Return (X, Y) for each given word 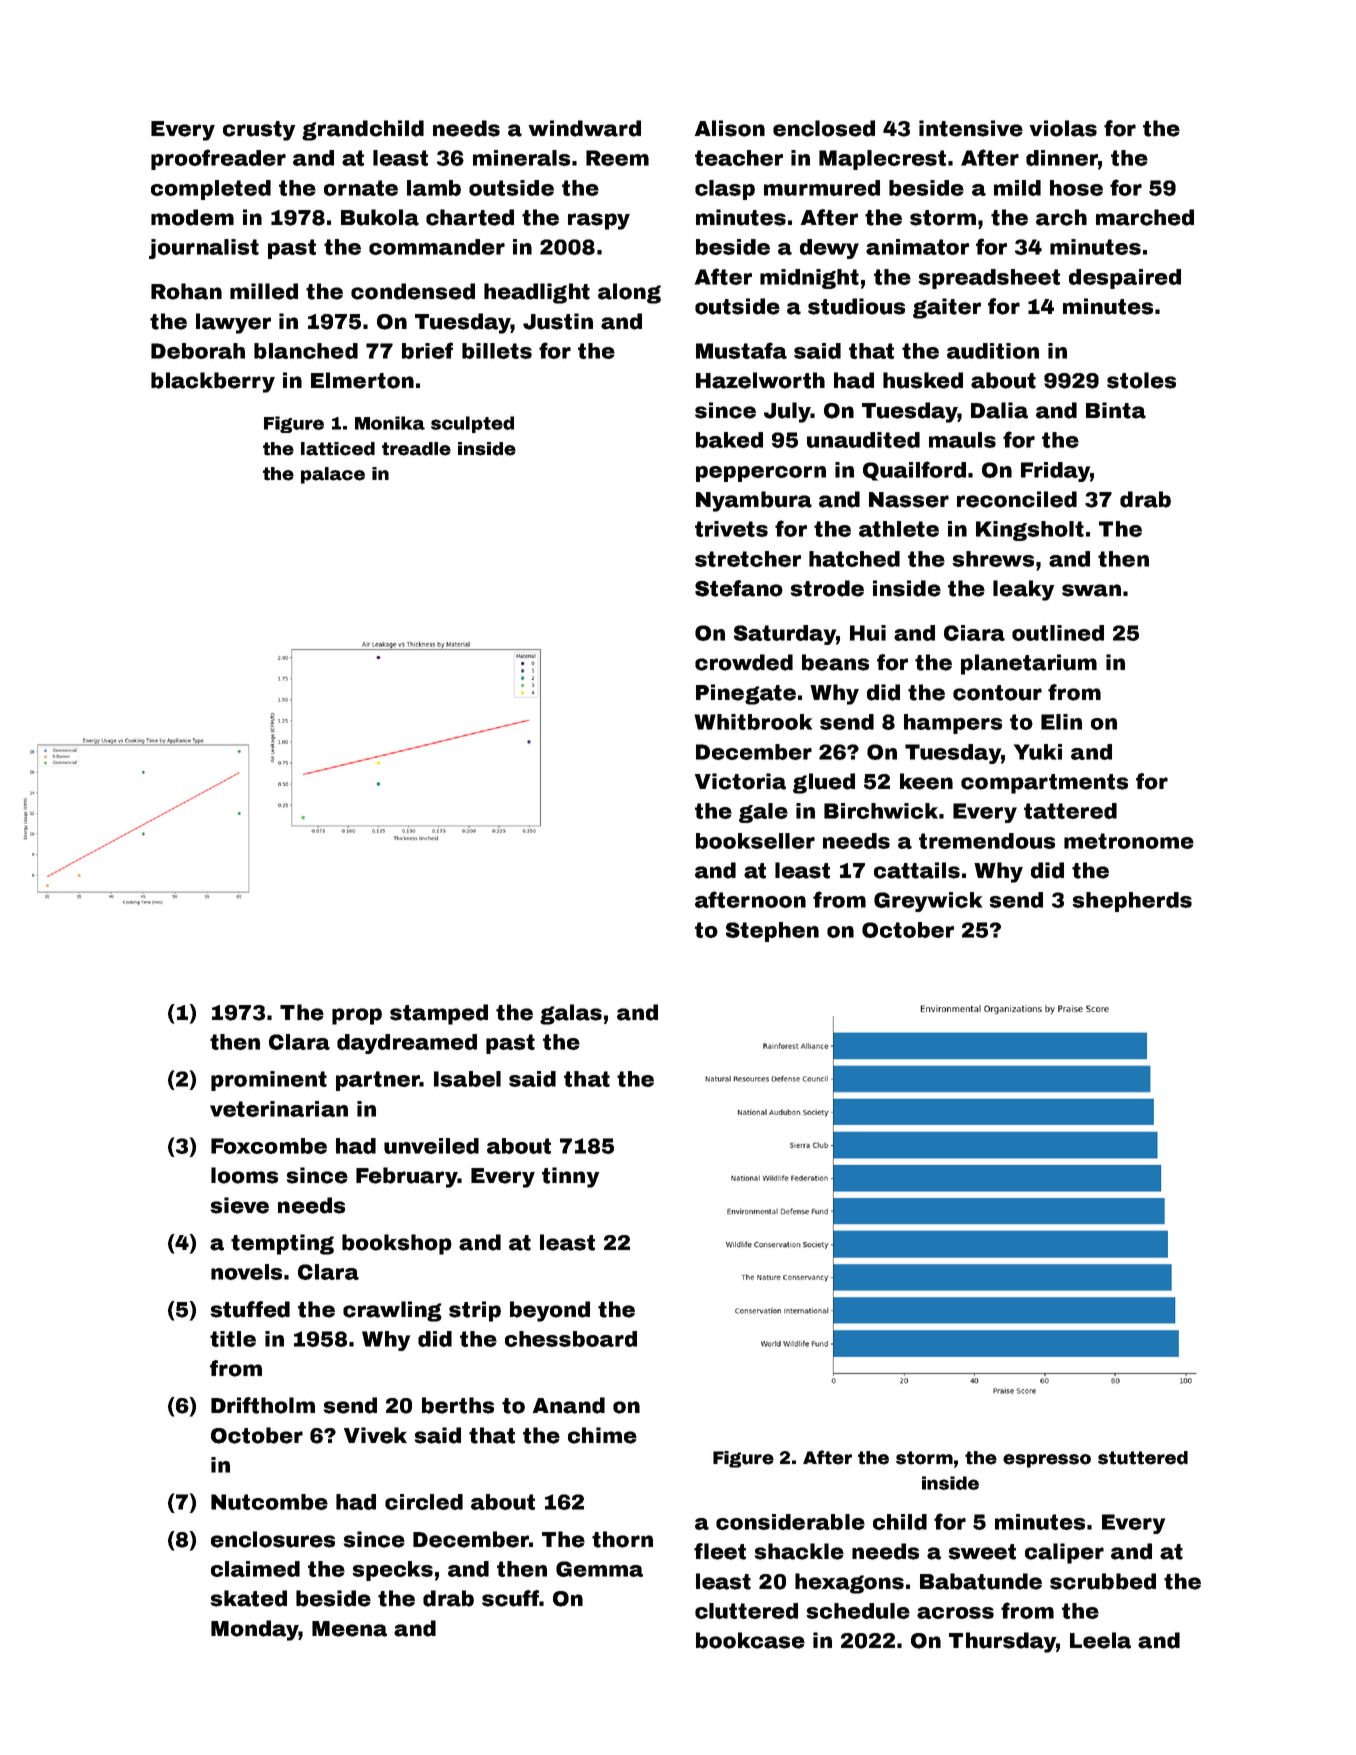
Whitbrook (753, 722)
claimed (255, 1569)
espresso (1047, 1461)
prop (357, 1016)
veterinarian (279, 1109)
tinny (571, 1177)
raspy (599, 221)
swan (1091, 590)
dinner (1062, 158)
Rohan (186, 291)
